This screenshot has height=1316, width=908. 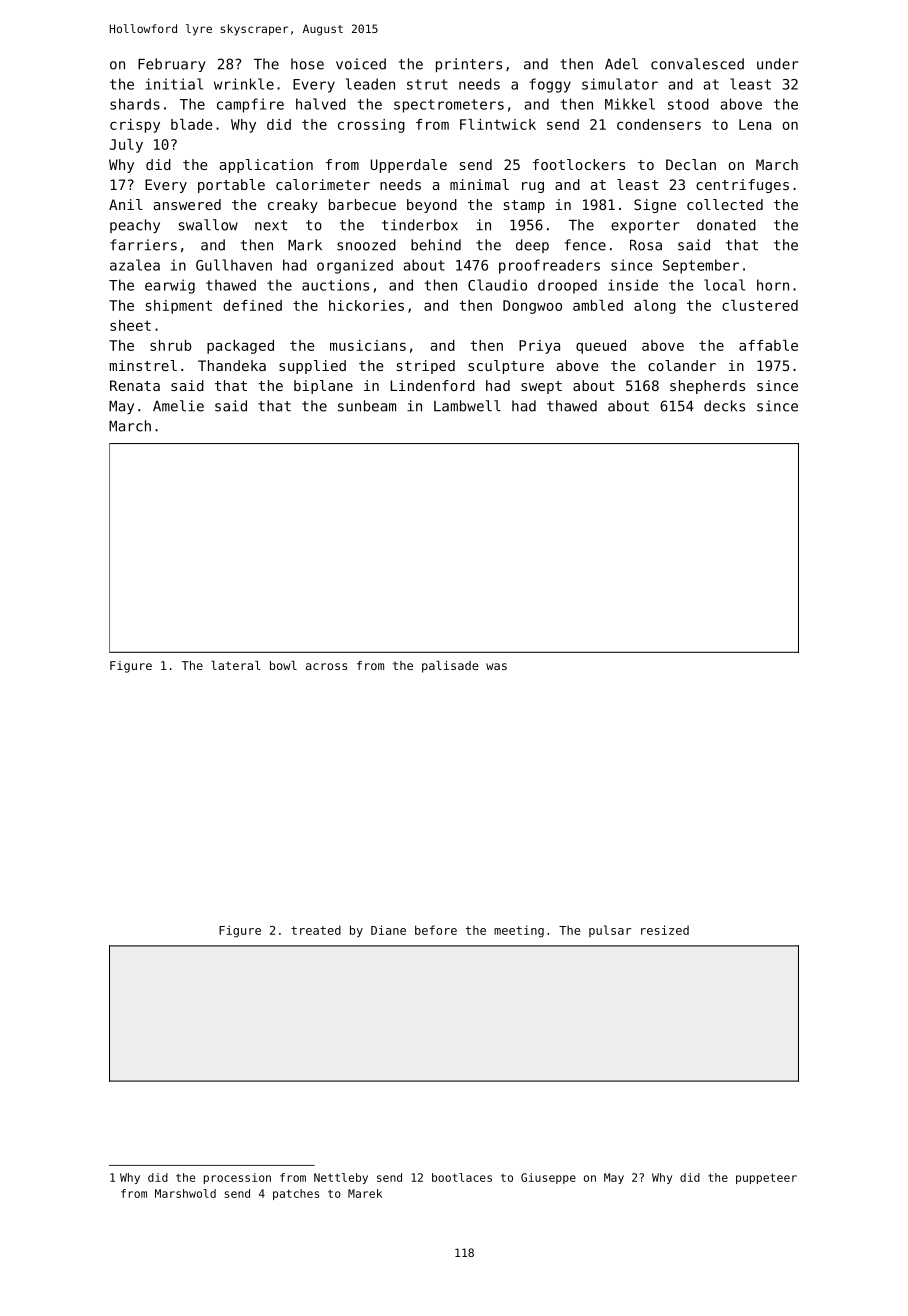 What do you see at coordinates (469, 65) in the screenshot?
I see `printers` at bounding box center [469, 65].
